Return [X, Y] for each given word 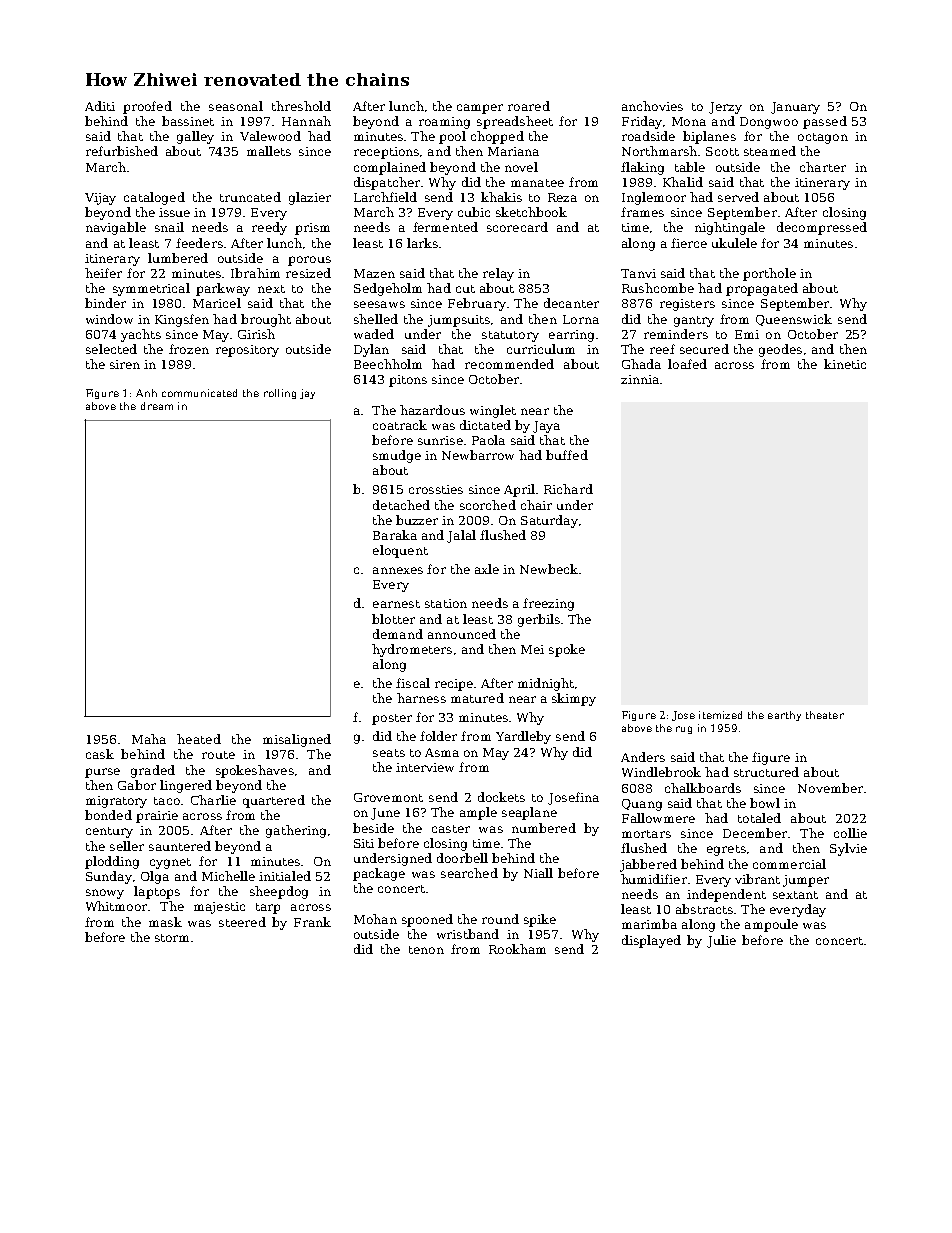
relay [498, 274]
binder [105, 303]
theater [825, 715]
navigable [116, 228]
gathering [296, 831]
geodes [780, 350]
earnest [396, 604]
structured [766, 772]
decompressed [822, 228]
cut [465, 289]
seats [389, 753]
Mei [532, 649]
